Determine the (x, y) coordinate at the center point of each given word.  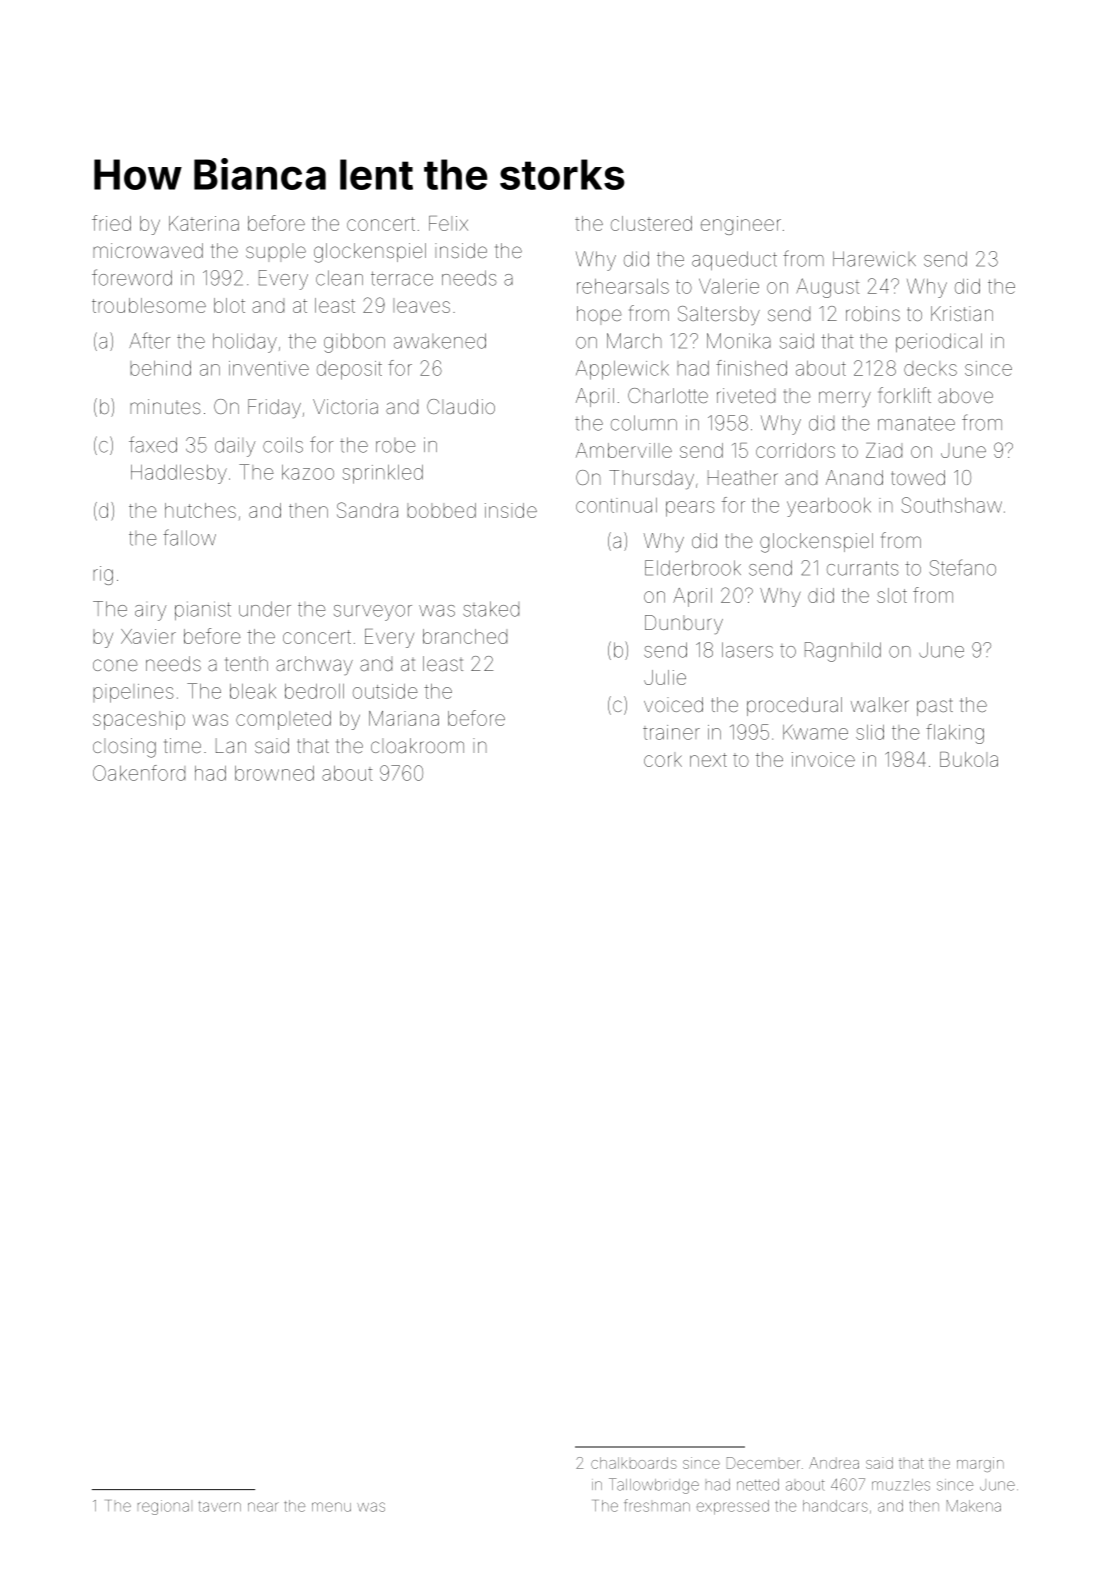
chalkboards (634, 1463)
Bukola (969, 759)
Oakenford (139, 773)
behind (160, 368)
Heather (743, 477)
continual (616, 505)
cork (663, 759)
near (263, 1507)
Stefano (962, 567)
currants (863, 568)
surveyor (373, 613)
